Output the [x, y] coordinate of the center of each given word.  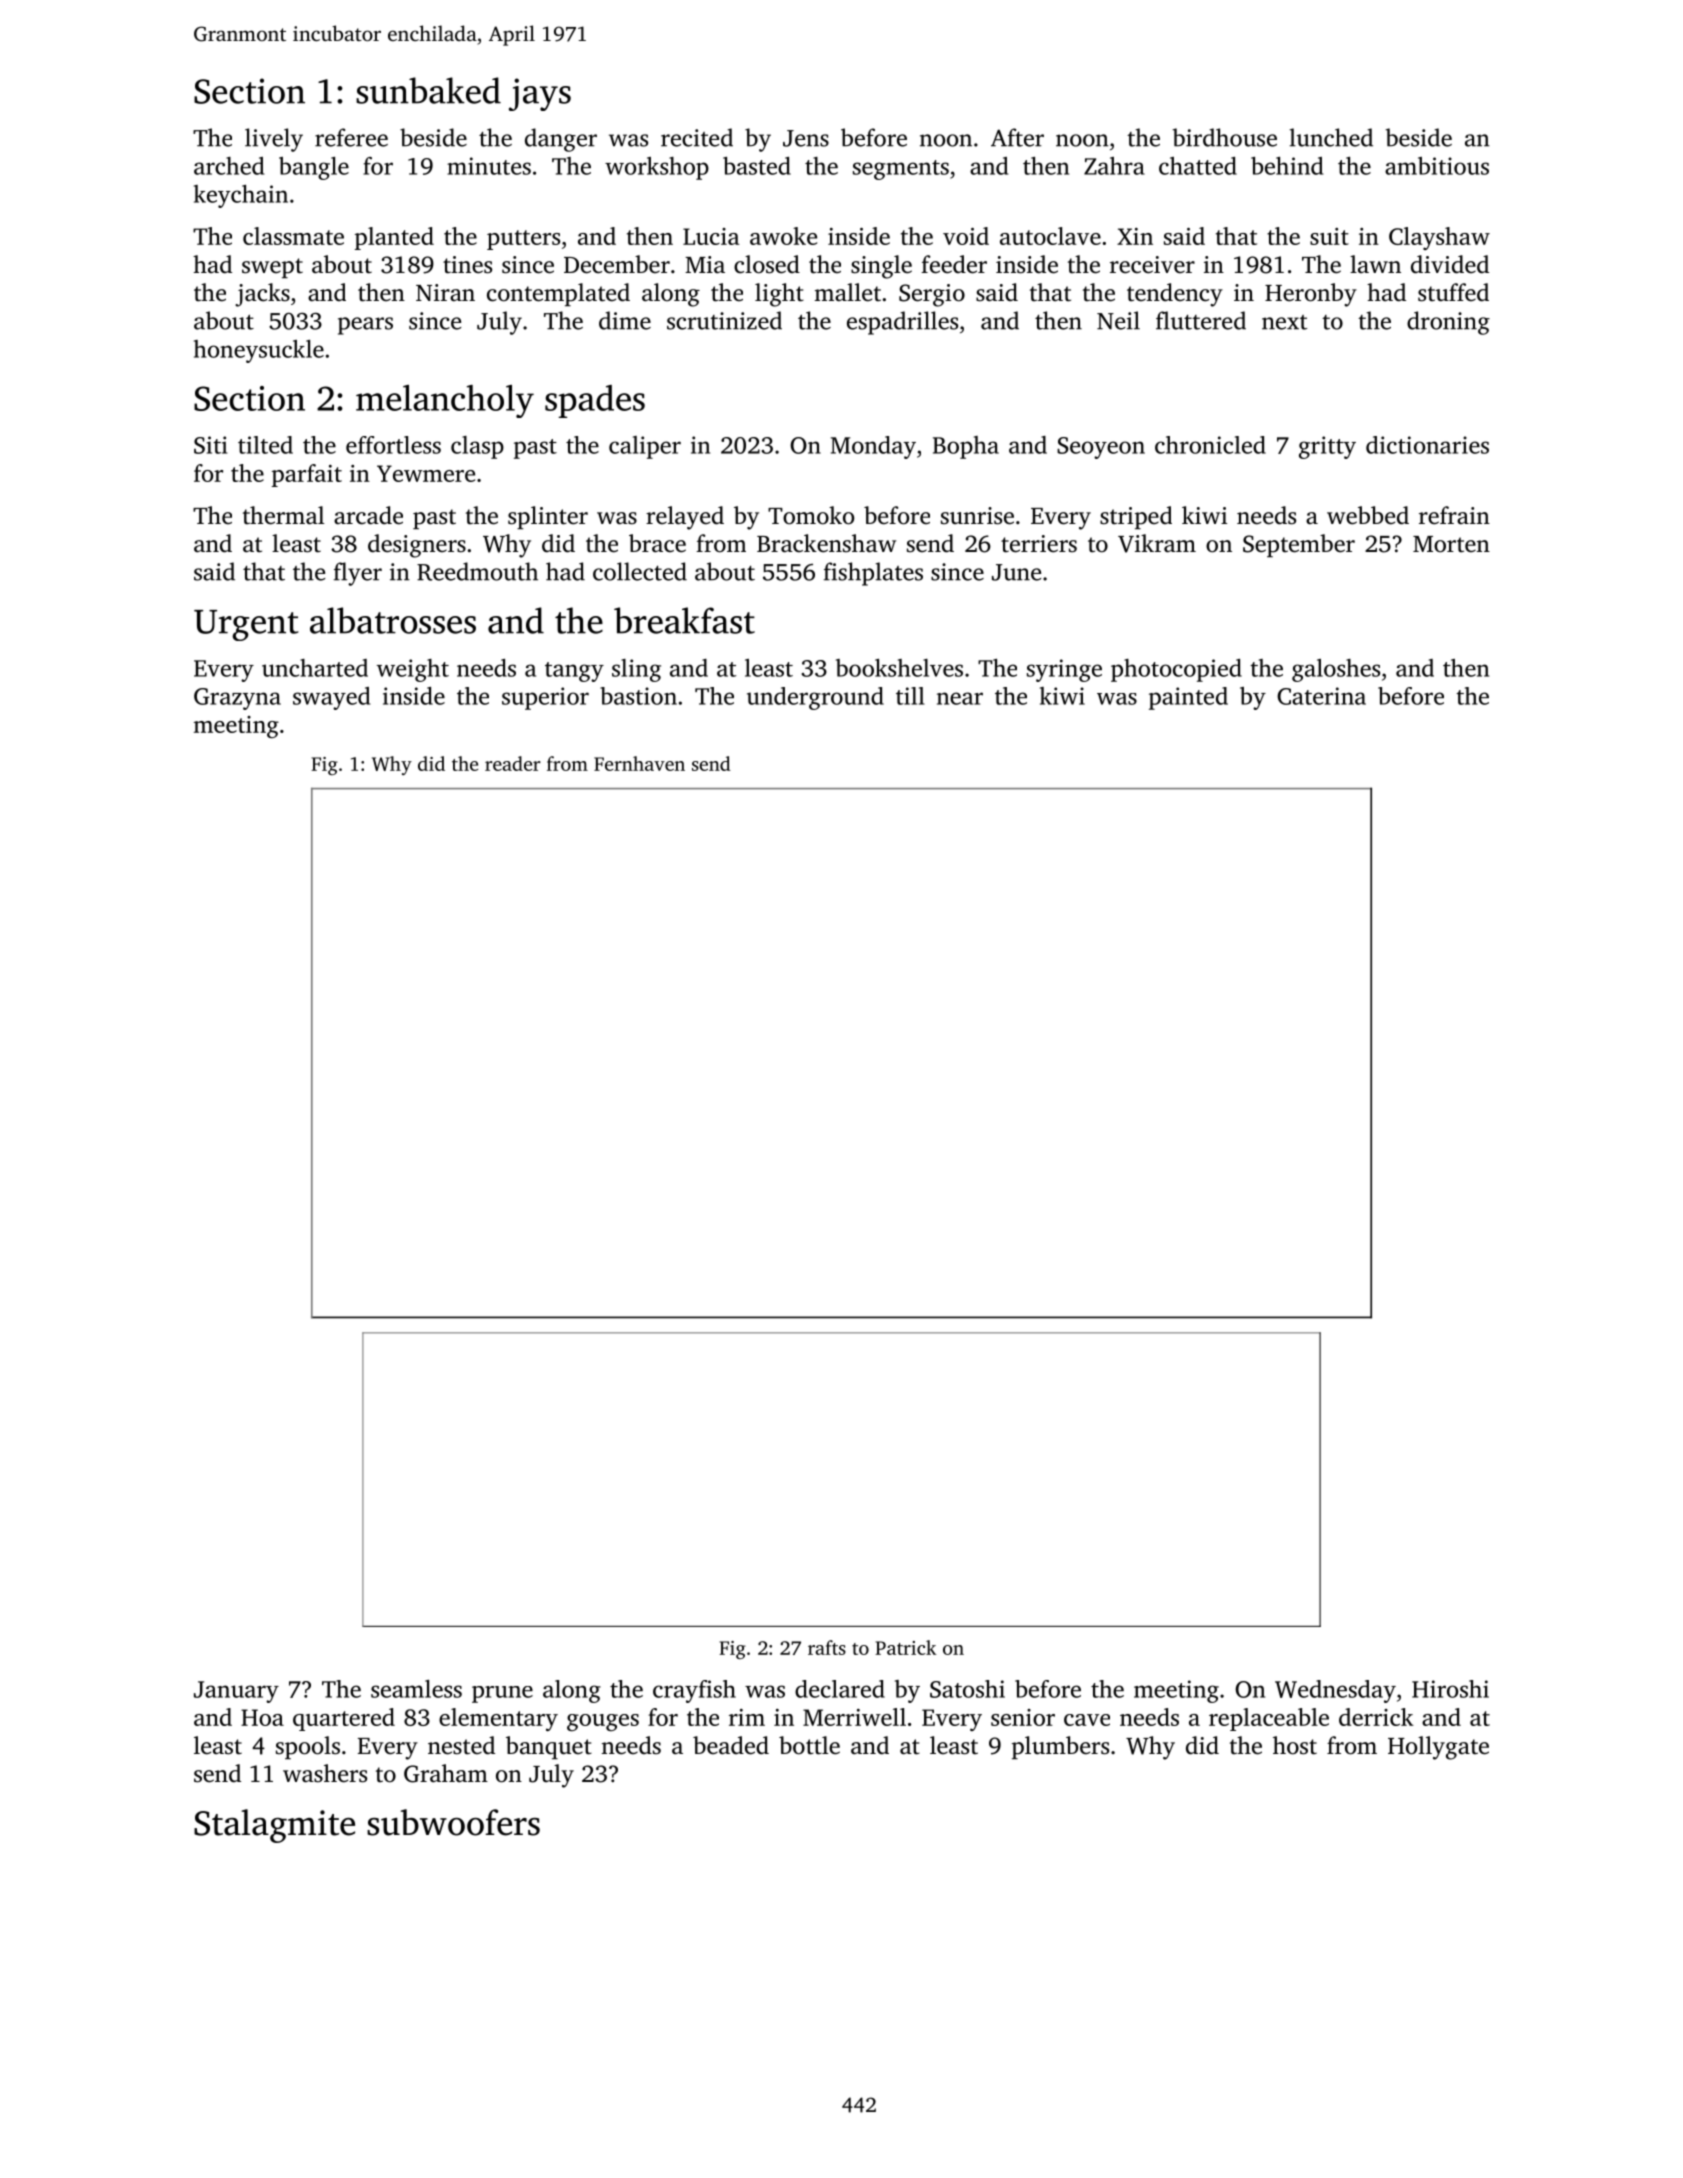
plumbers [1060, 1747]
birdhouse [1225, 137]
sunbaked [428, 90]
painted [1188, 698]
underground [815, 698]
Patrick [905, 1647]
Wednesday [1335, 1691]
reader [513, 763]
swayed [331, 698]
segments [901, 170]
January [236, 1692]
